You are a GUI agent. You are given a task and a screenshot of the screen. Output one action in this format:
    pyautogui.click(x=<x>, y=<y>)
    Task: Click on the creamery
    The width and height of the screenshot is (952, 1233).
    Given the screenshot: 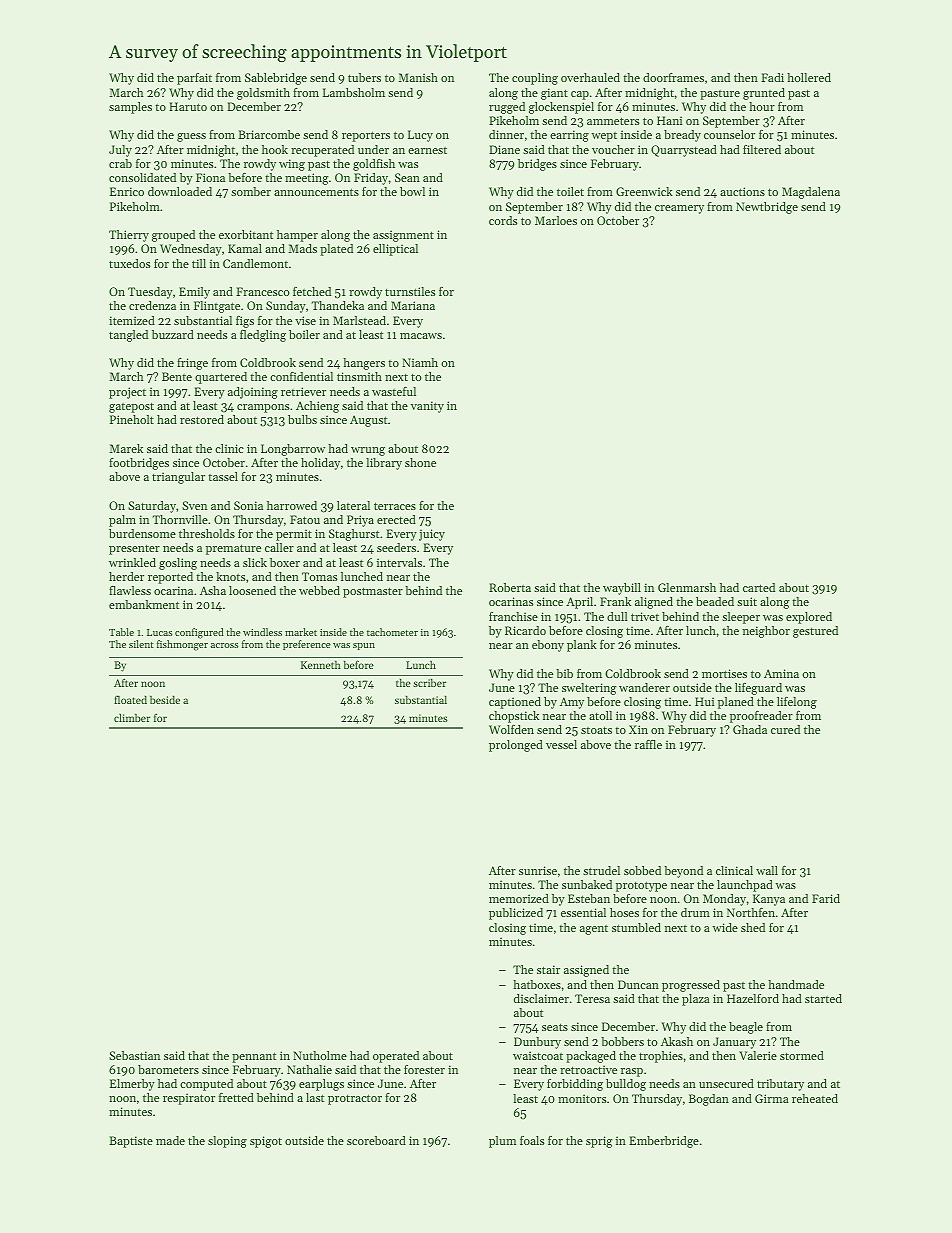 What is the action you would take?
    pyautogui.click(x=679, y=209)
